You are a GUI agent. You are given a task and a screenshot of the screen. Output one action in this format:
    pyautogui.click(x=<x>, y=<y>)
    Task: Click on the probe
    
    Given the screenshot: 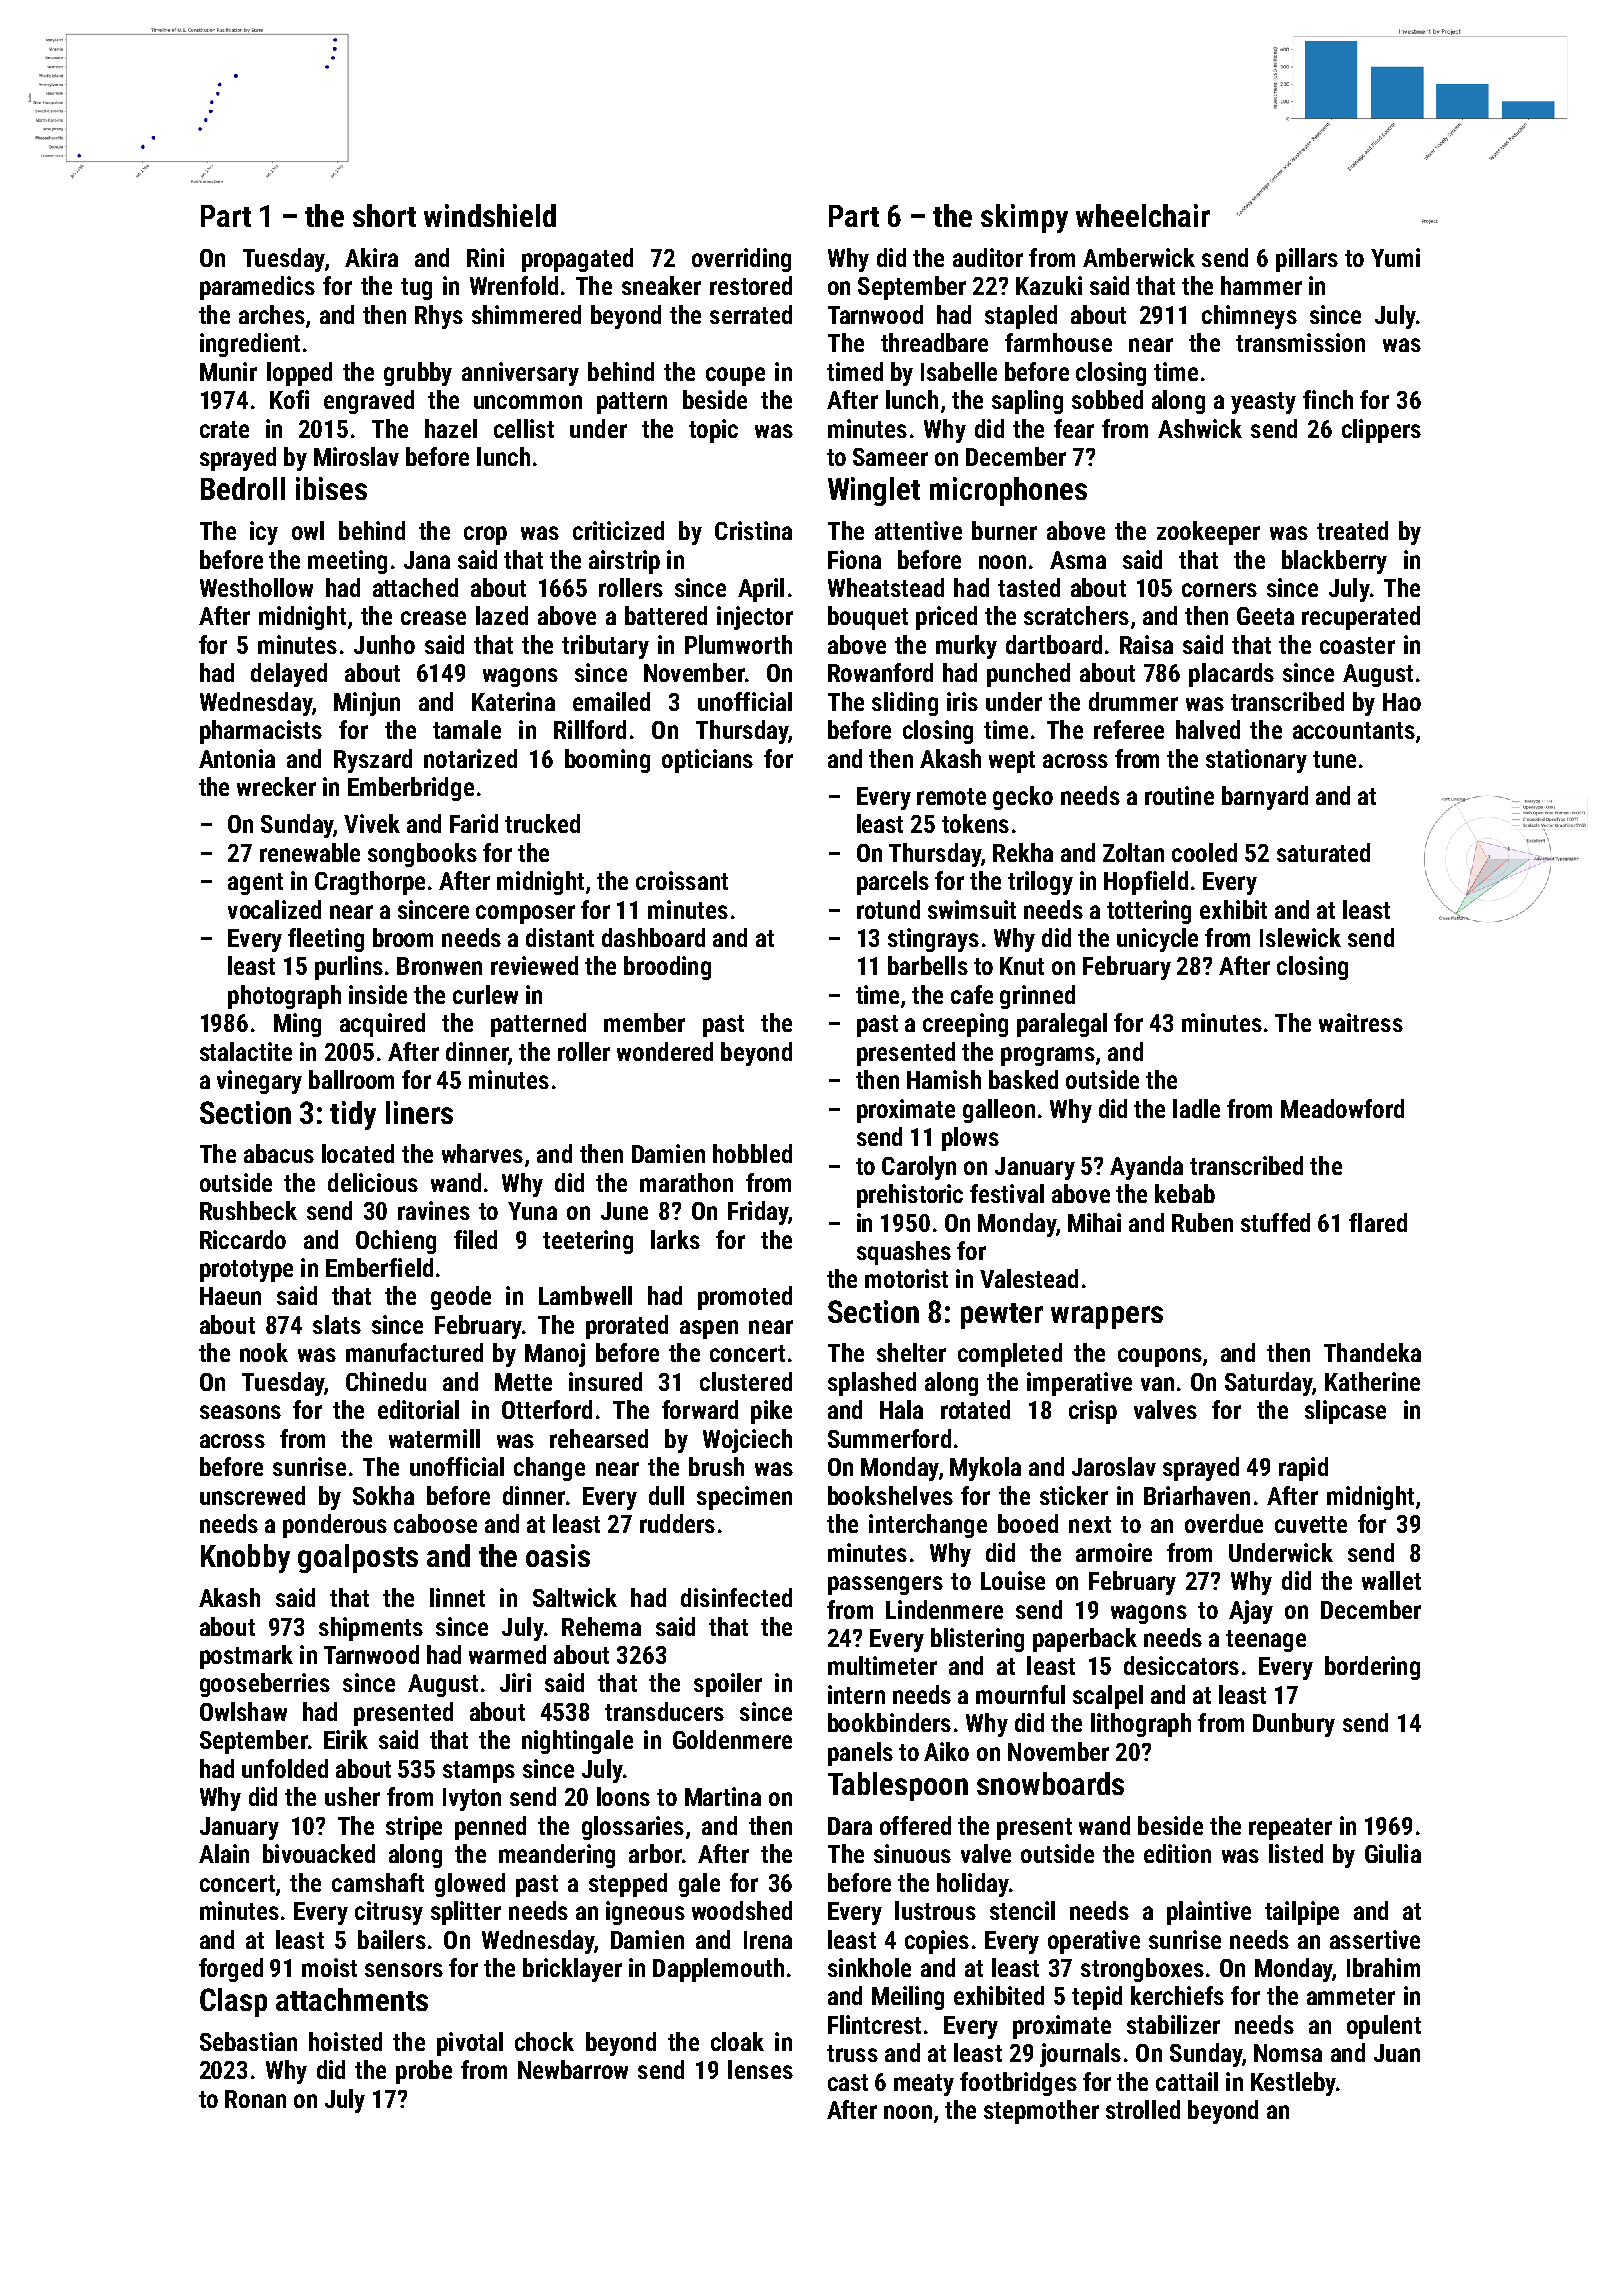 What is the action you would take?
    pyautogui.click(x=424, y=2072)
